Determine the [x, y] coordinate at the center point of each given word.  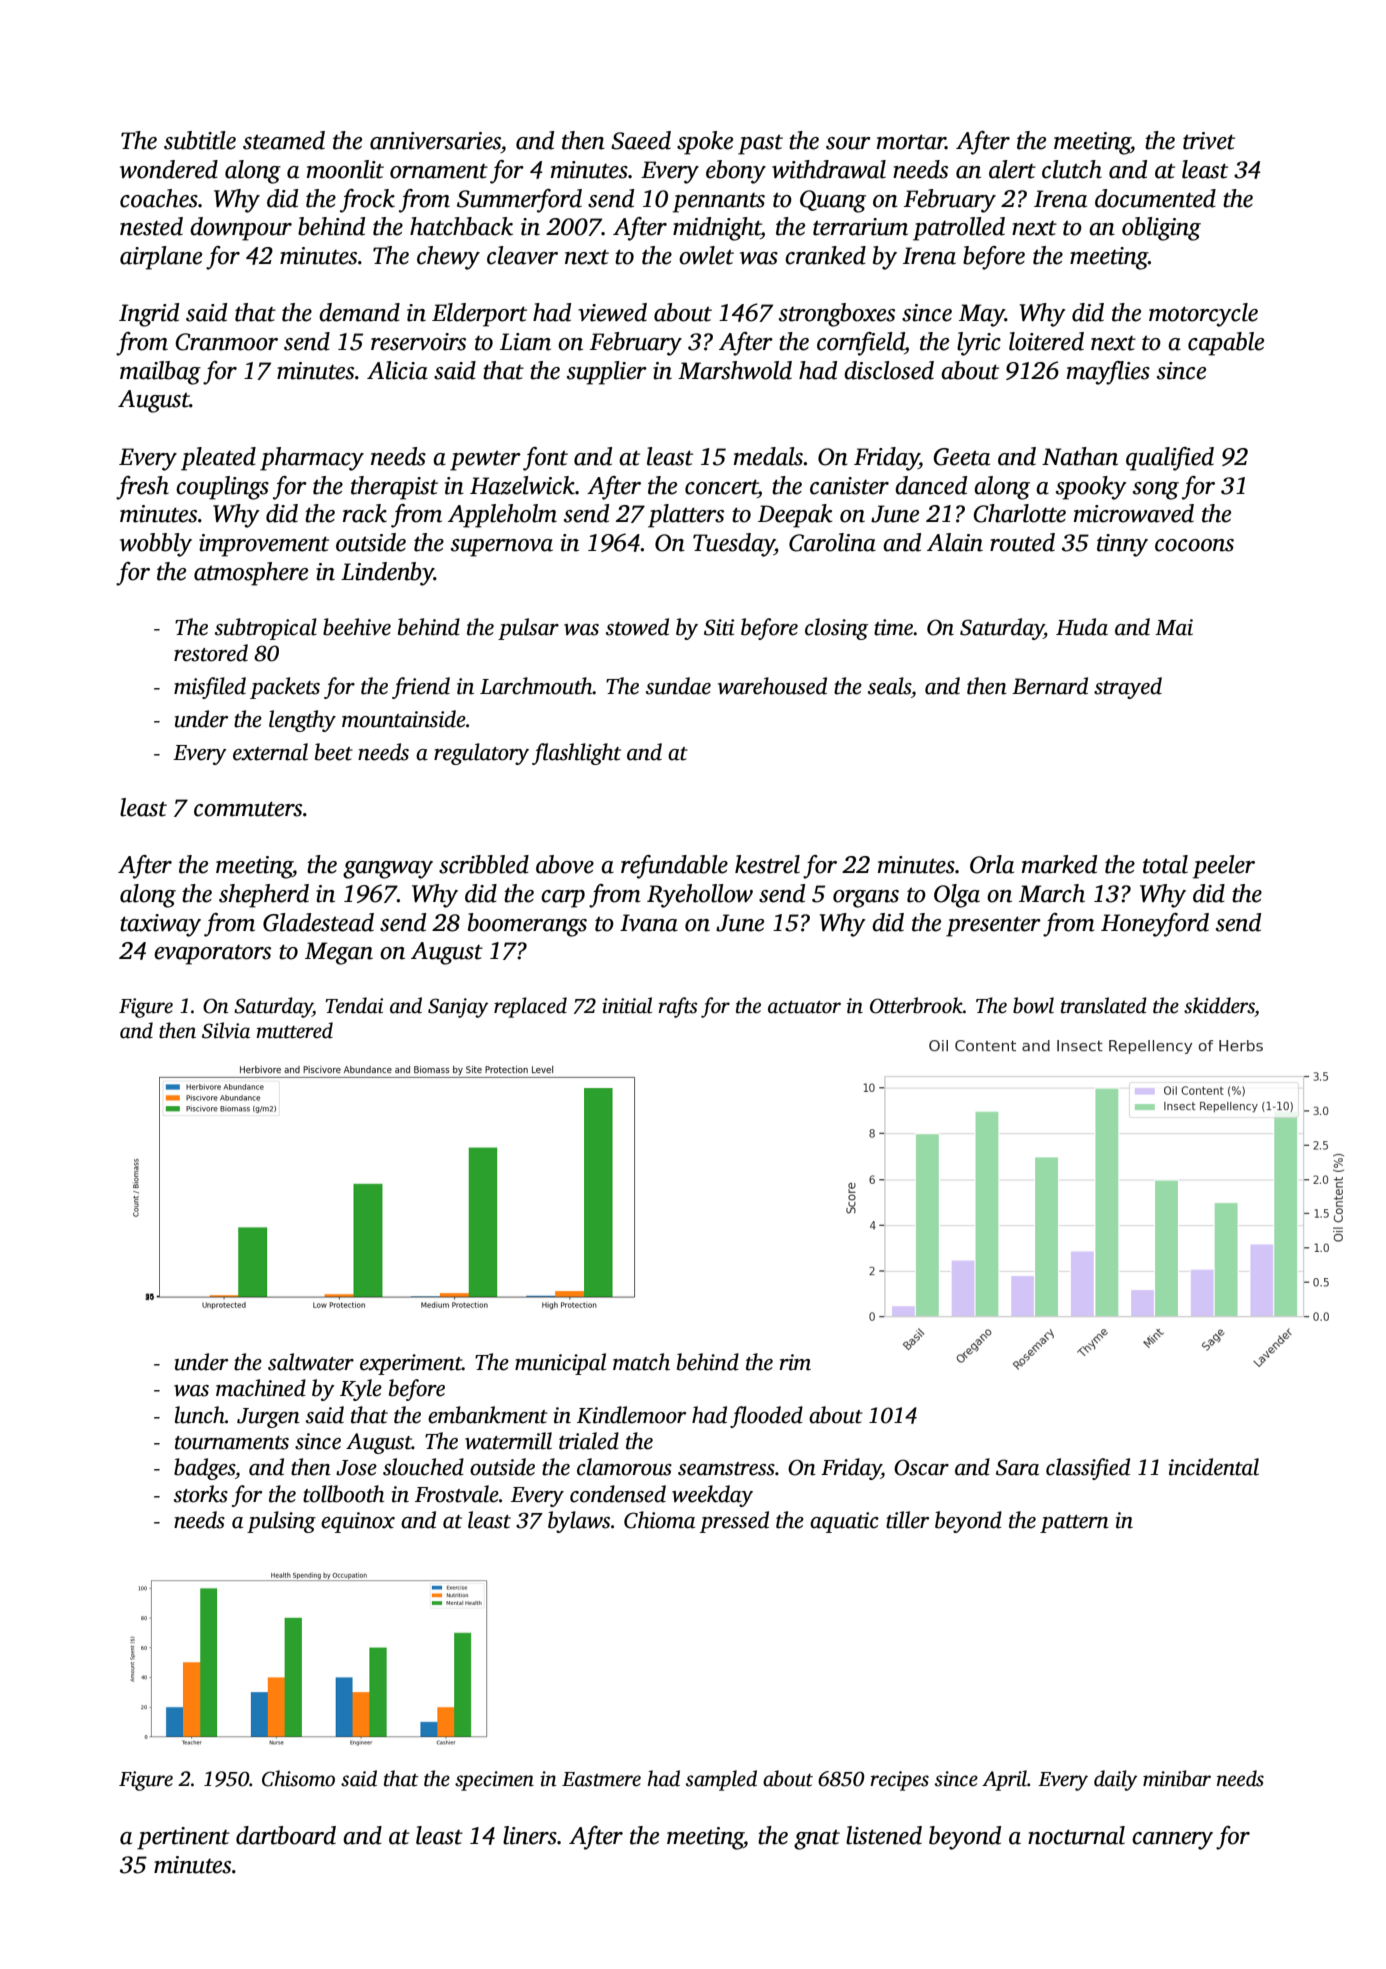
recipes [899, 1781]
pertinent [183, 1838]
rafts [678, 1007]
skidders [1219, 1005]
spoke [705, 143]
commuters [248, 809]
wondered [169, 169]
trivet [1209, 141]
